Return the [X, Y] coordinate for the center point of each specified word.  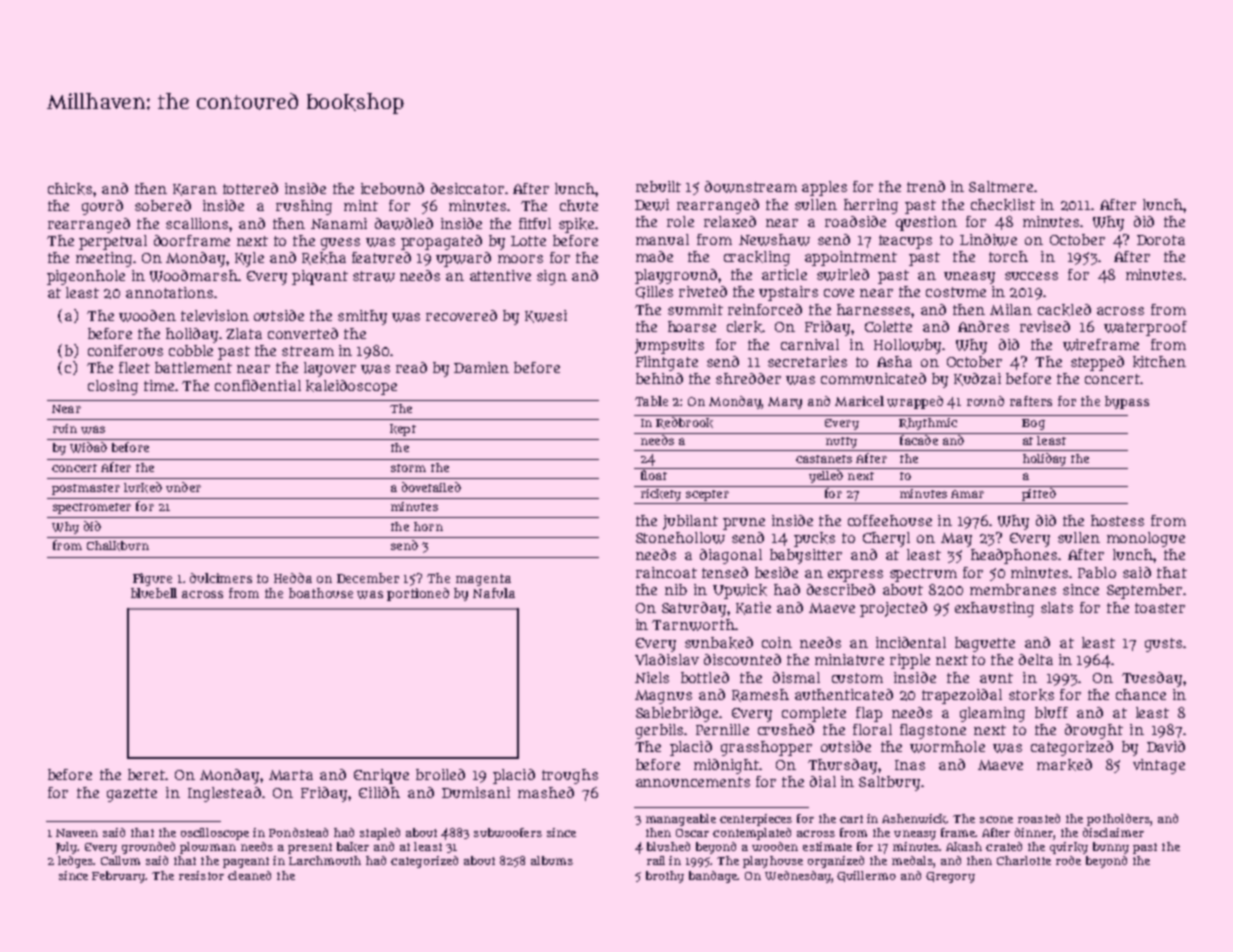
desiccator [467, 188]
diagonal [731, 556]
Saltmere [1001, 186]
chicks [70, 189]
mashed [546, 792]
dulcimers [221, 578]
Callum [120, 860]
